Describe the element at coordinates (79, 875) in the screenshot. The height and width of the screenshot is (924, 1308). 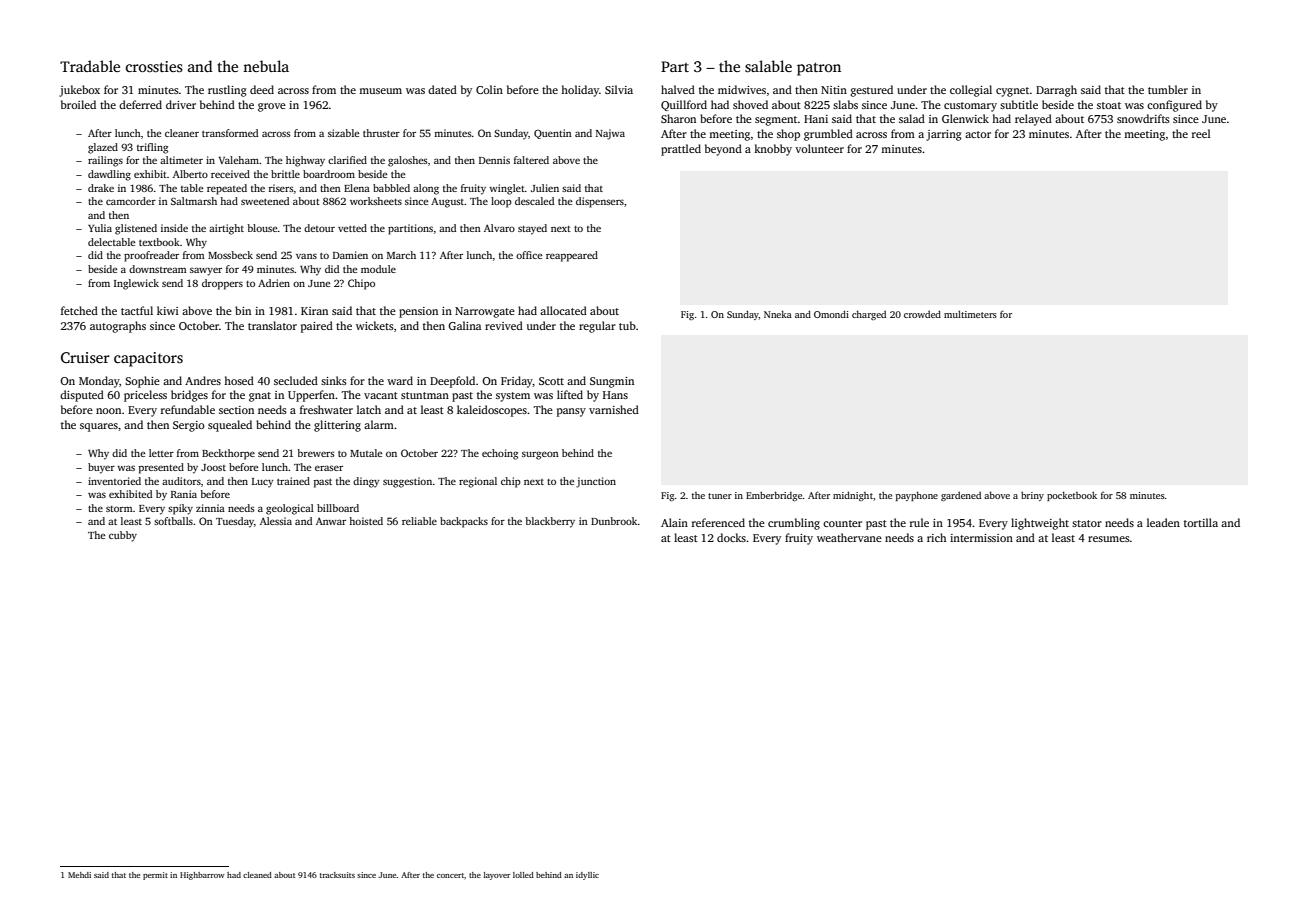
I see `Mehdi` at that location.
